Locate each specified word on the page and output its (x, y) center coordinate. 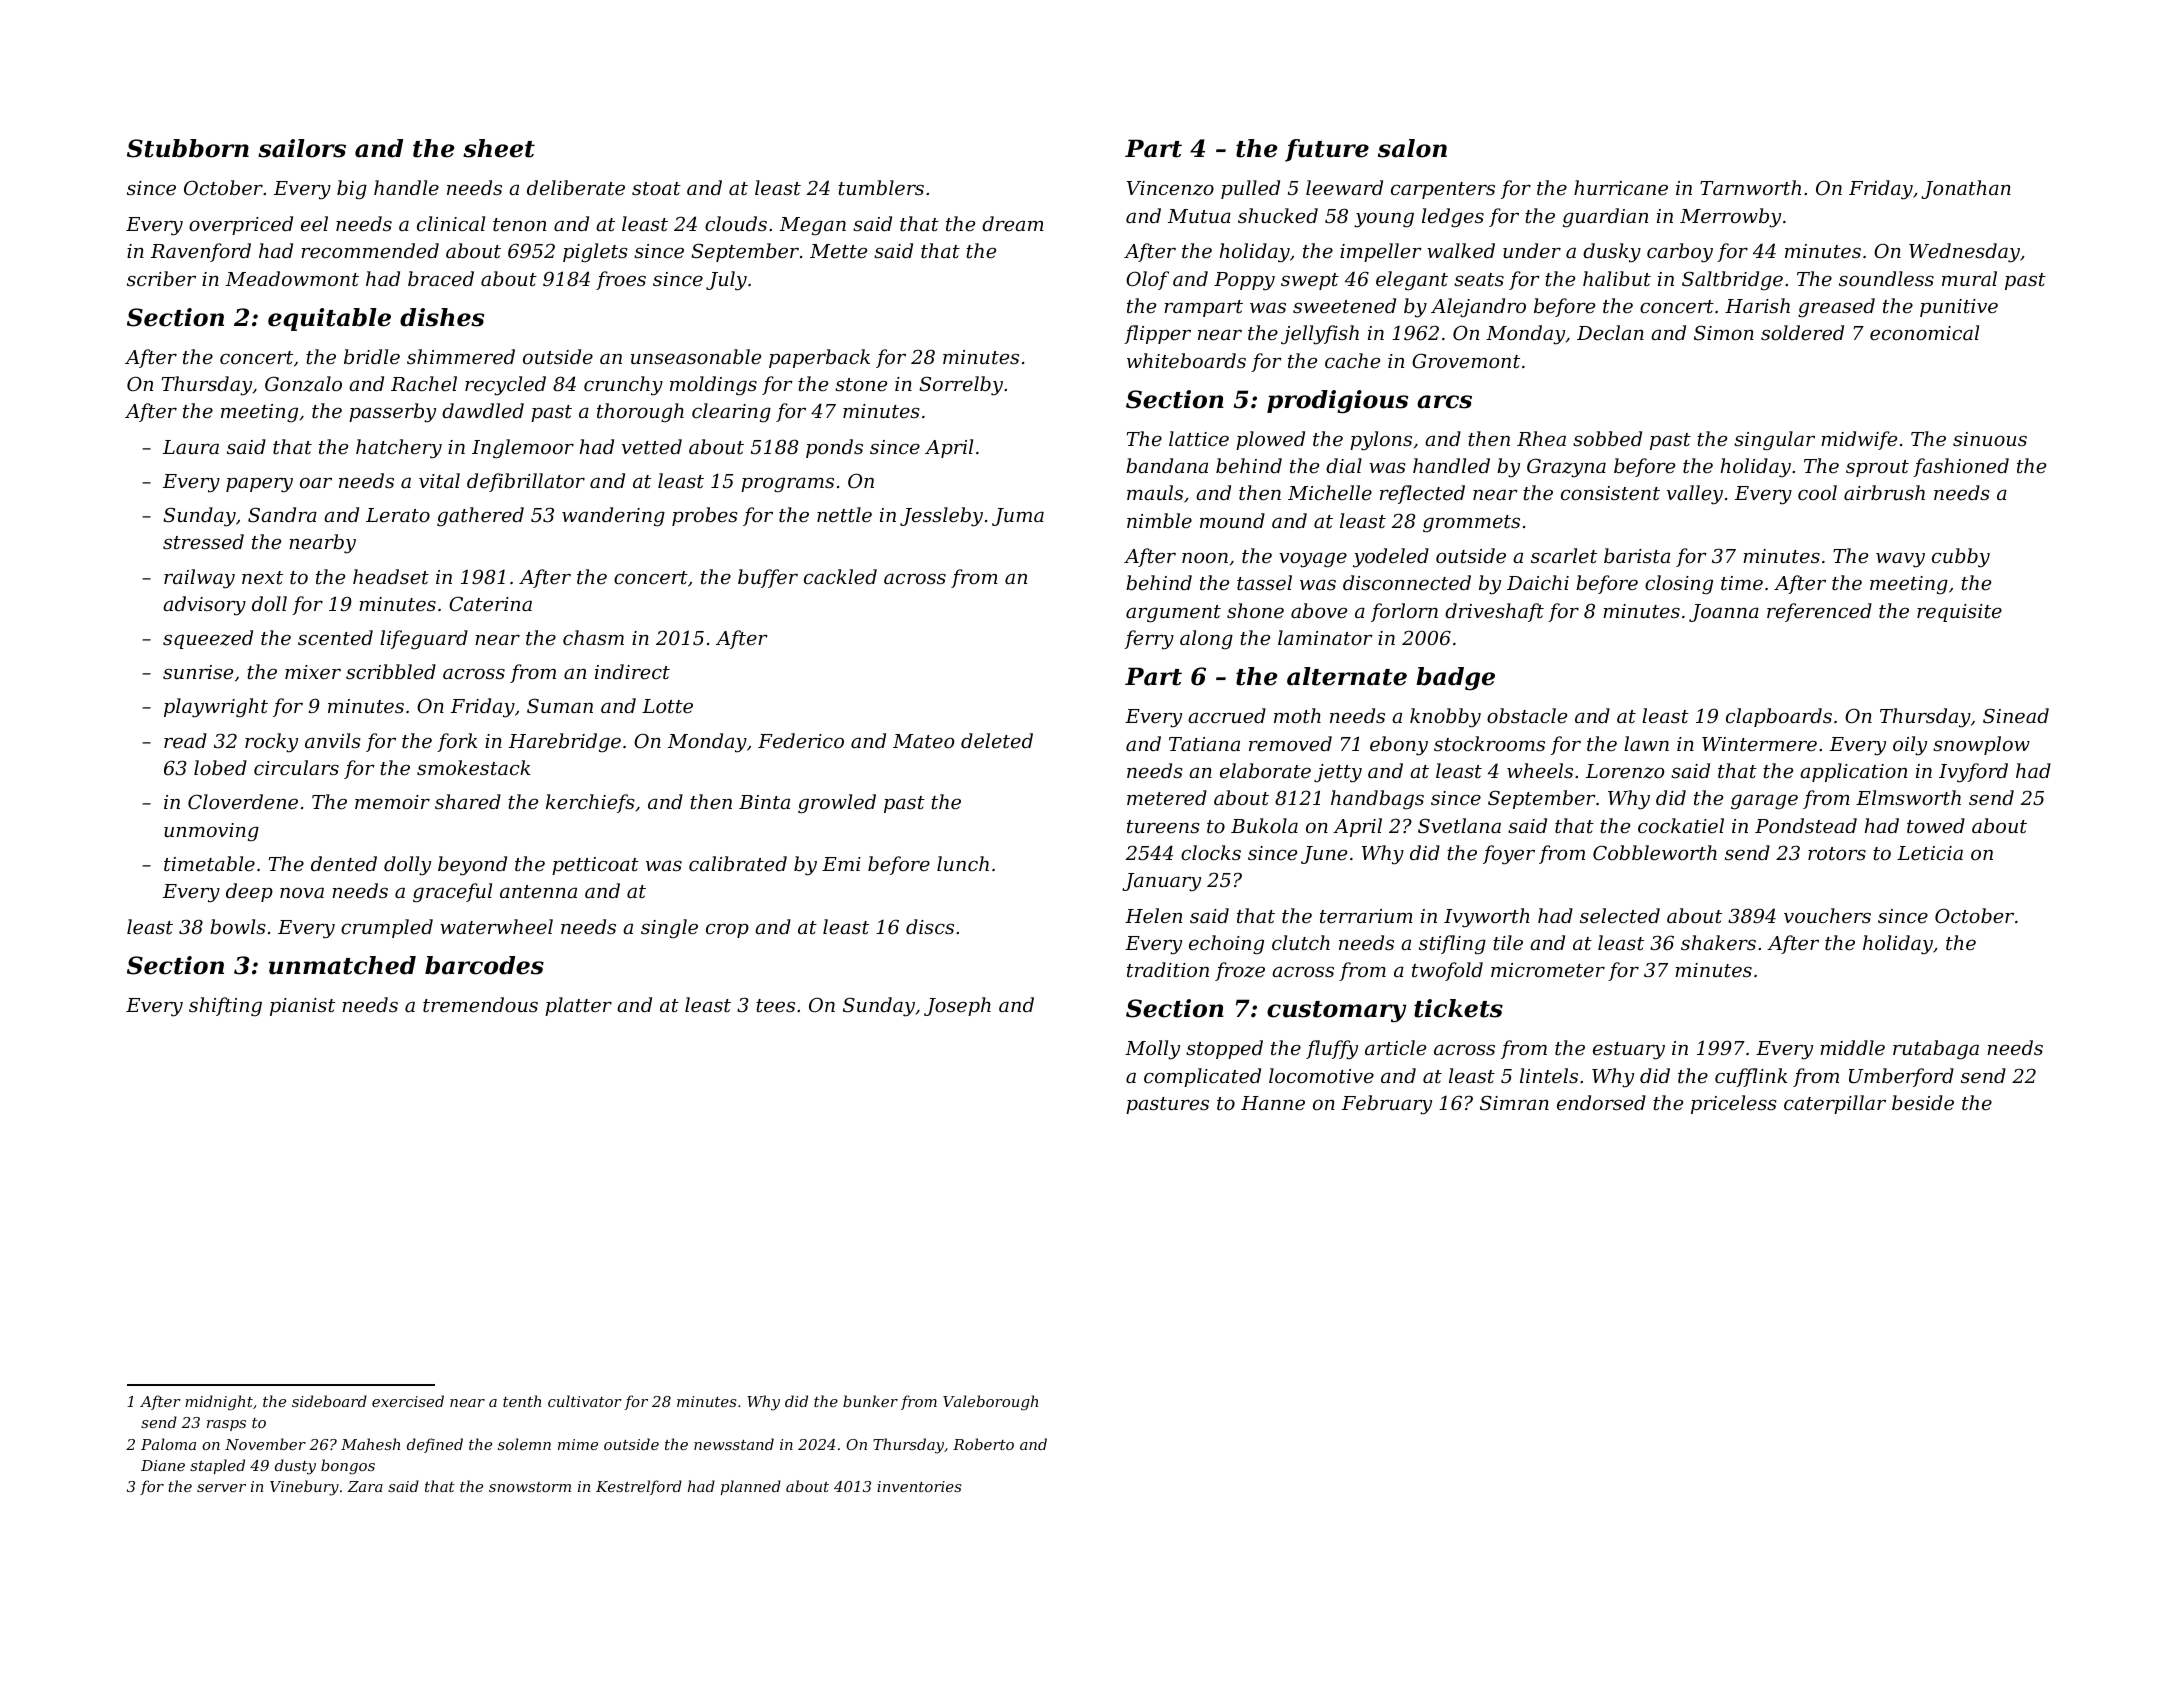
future (1327, 150)
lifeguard (424, 640)
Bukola (1264, 825)
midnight (219, 1403)
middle (1852, 1047)
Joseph (957, 1006)
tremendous (480, 1004)
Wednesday (1964, 253)
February (1387, 1105)
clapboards (1779, 717)
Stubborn (188, 148)
